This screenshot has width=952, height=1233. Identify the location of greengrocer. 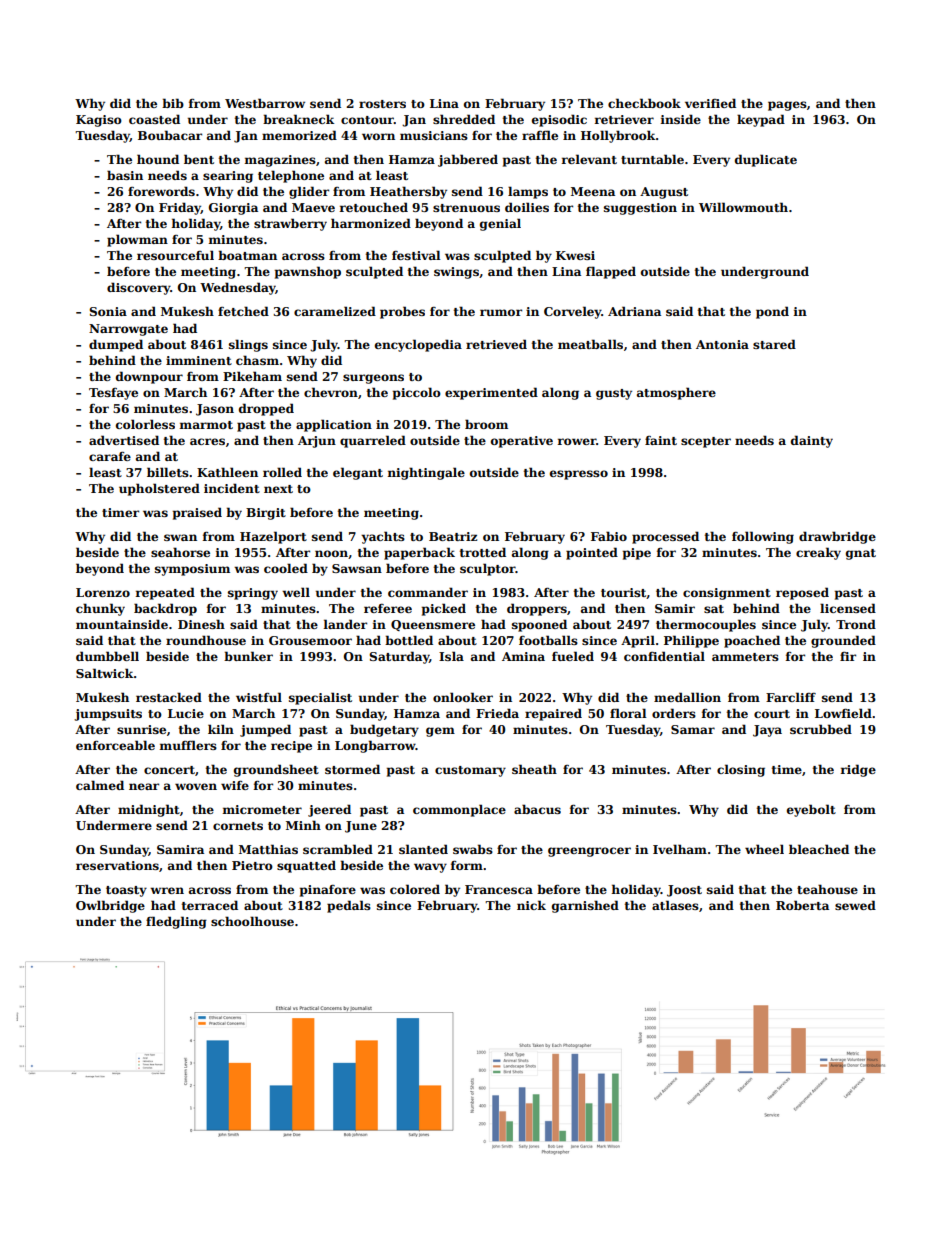
(589, 852).
